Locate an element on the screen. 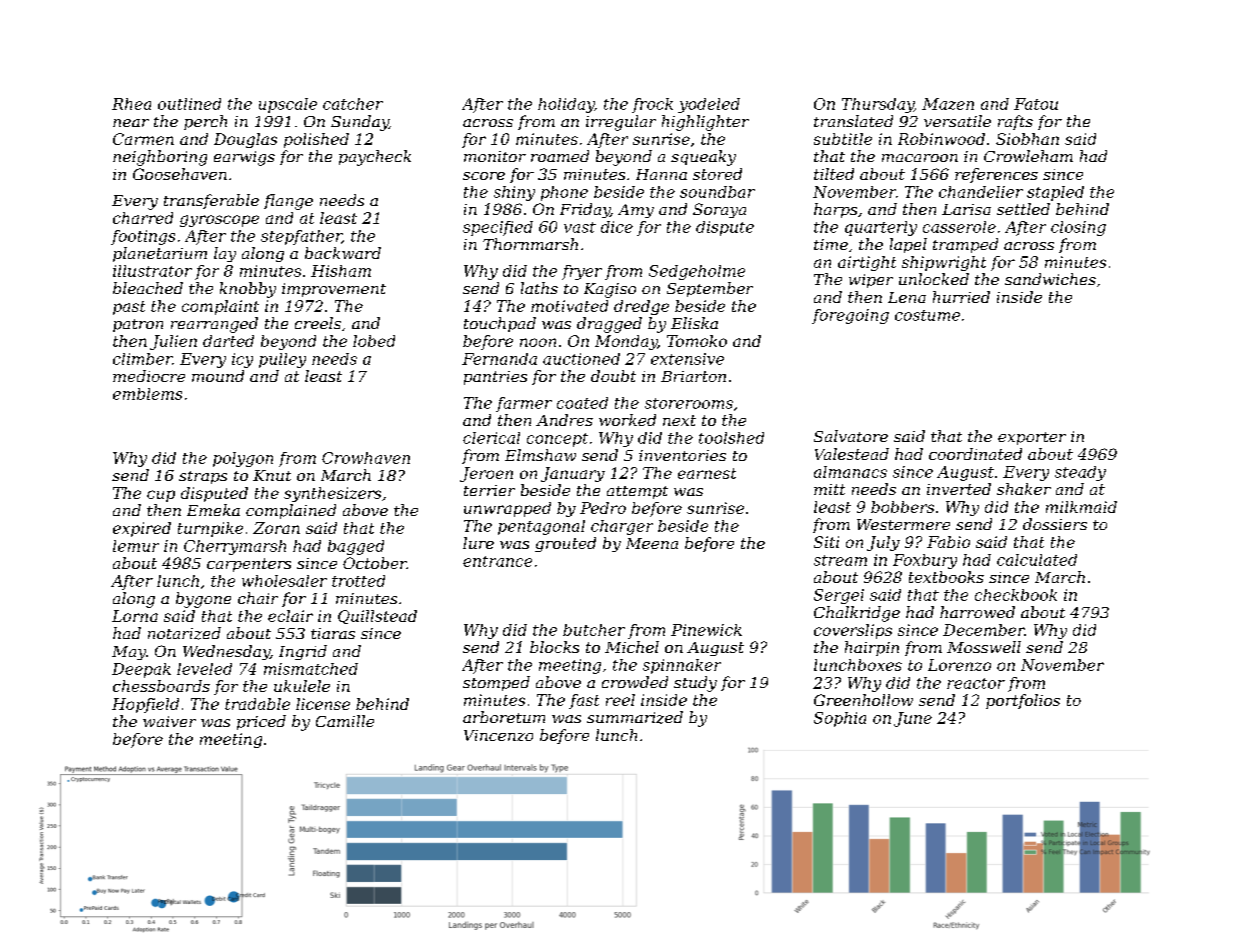  Siobhan is located at coordinates (1027, 139).
